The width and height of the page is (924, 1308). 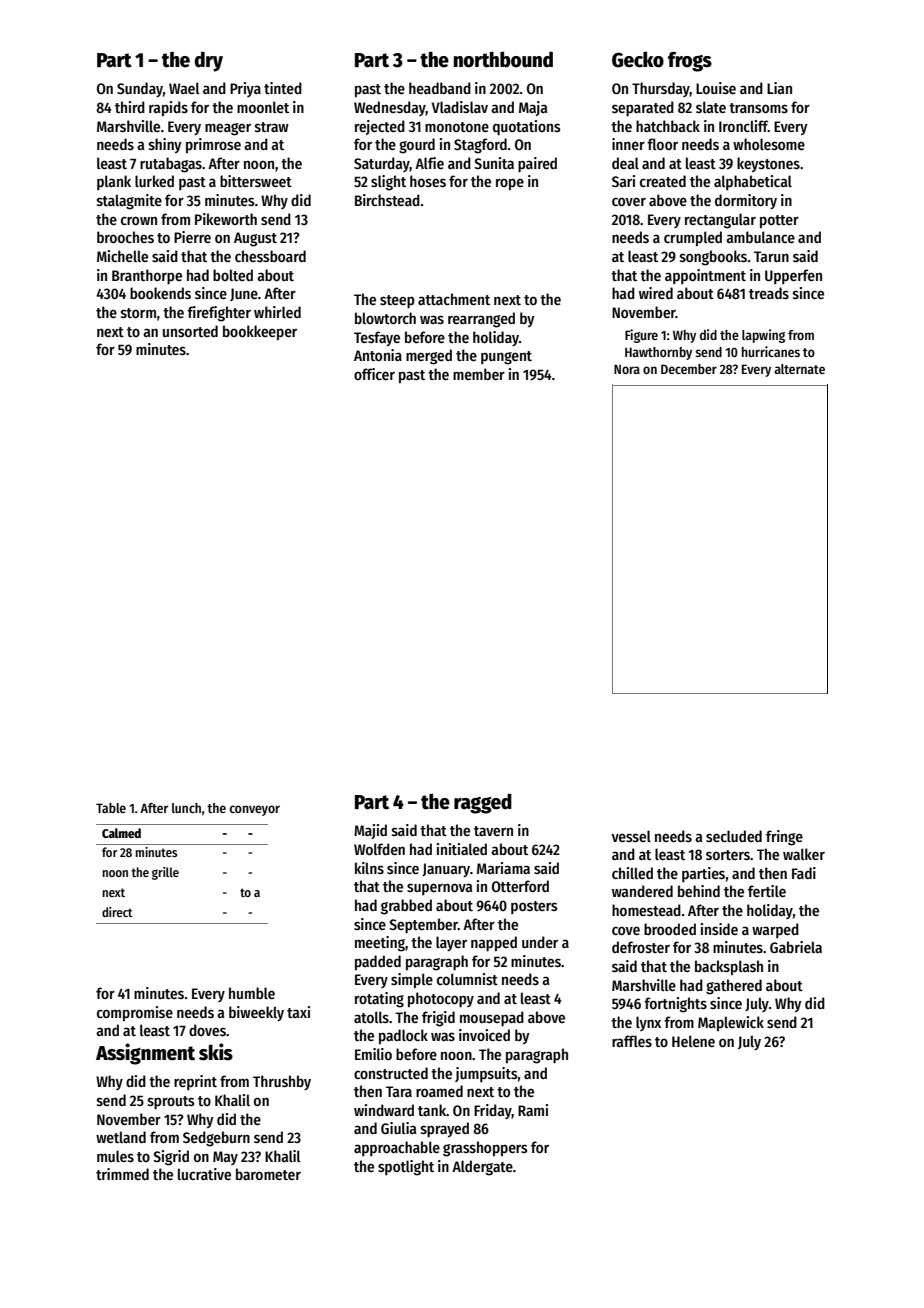 What do you see at coordinates (690, 62) in the page?
I see `frogs` at bounding box center [690, 62].
